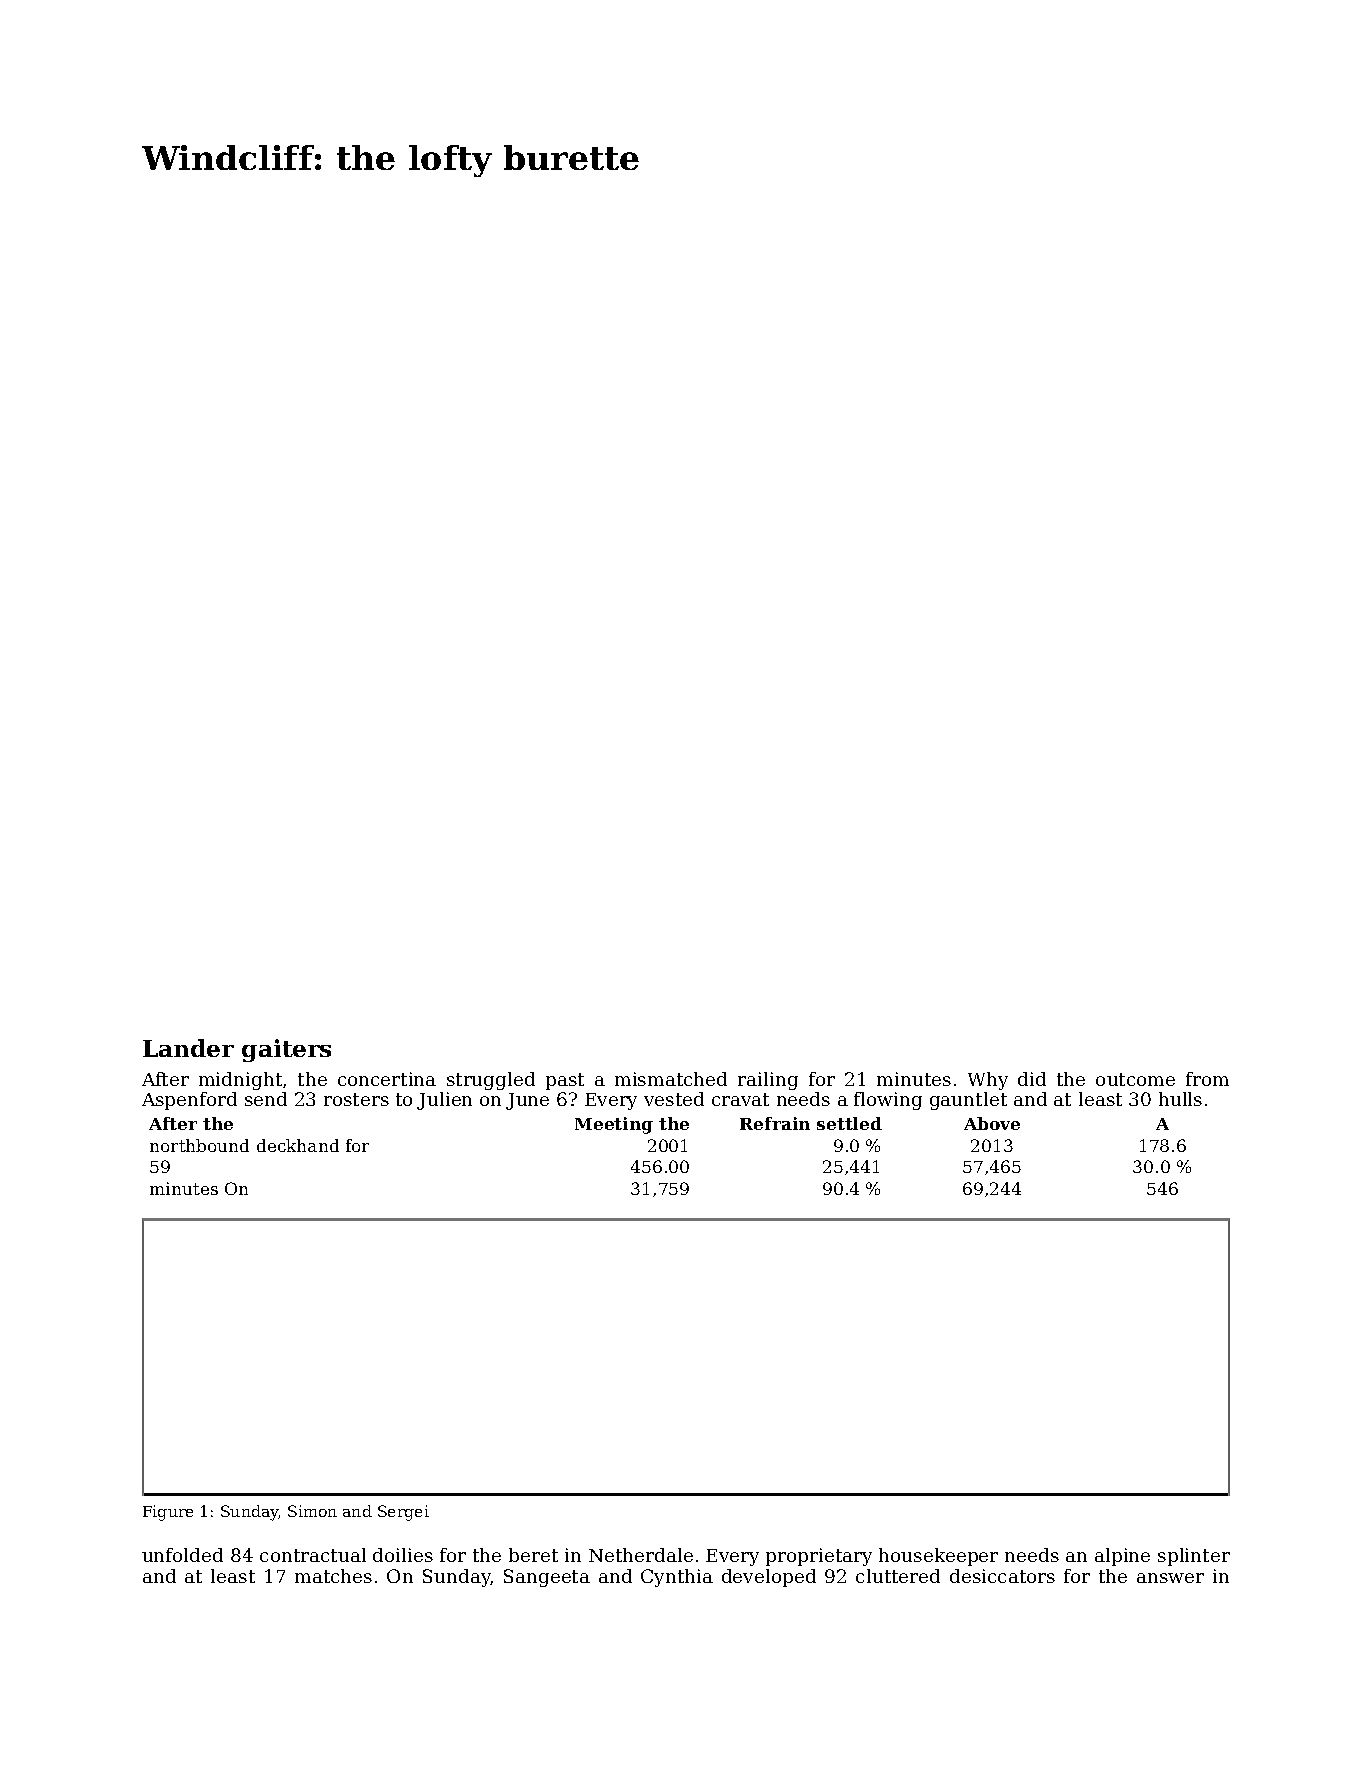 The image size is (1372, 1776). What do you see at coordinates (1135, 1079) in the page?
I see `outcome` at bounding box center [1135, 1079].
